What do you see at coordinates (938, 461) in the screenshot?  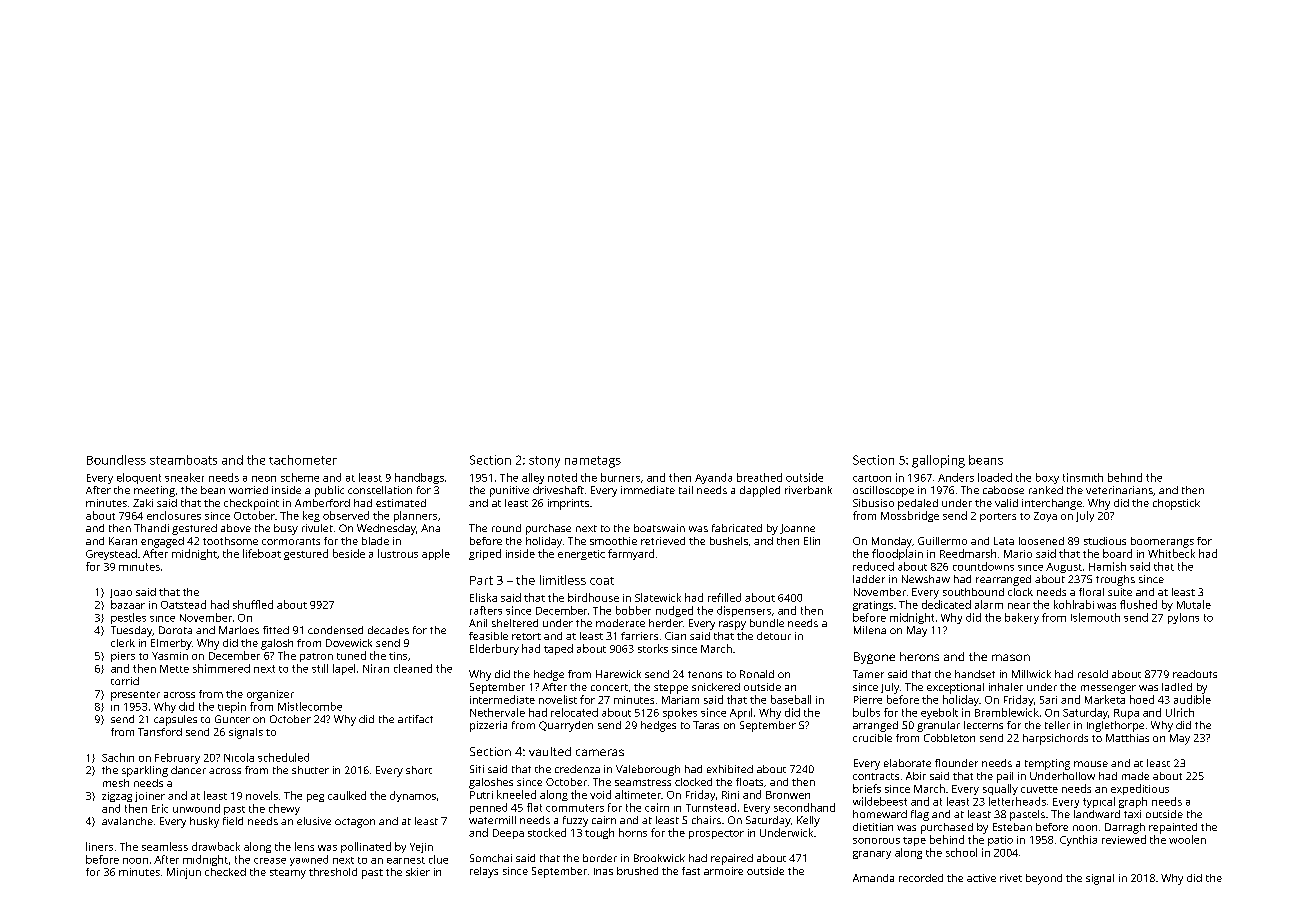 I see `galloping` at bounding box center [938, 461].
